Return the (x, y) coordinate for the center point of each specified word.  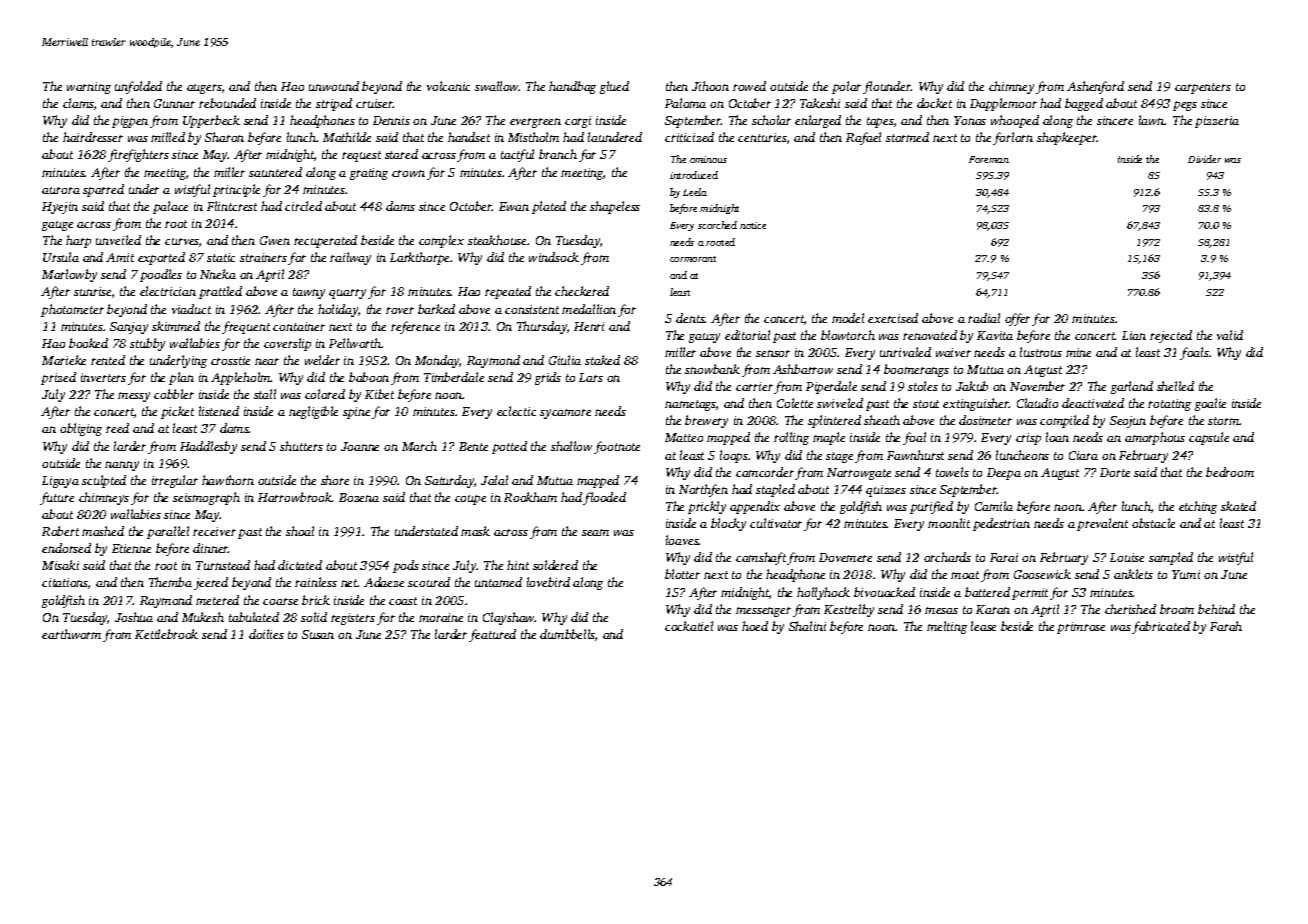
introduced (694, 175)
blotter (682, 574)
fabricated (1161, 627)
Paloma (685, 103)
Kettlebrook (166, 634)
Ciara (1083, 455)
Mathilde (347, 137)
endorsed (66, 548)
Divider (1204, 159)
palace (170, 207)
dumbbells (567, 634)
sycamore (565, 414)
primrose (1081, 628)
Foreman (989, 159)
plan (181, 378)
